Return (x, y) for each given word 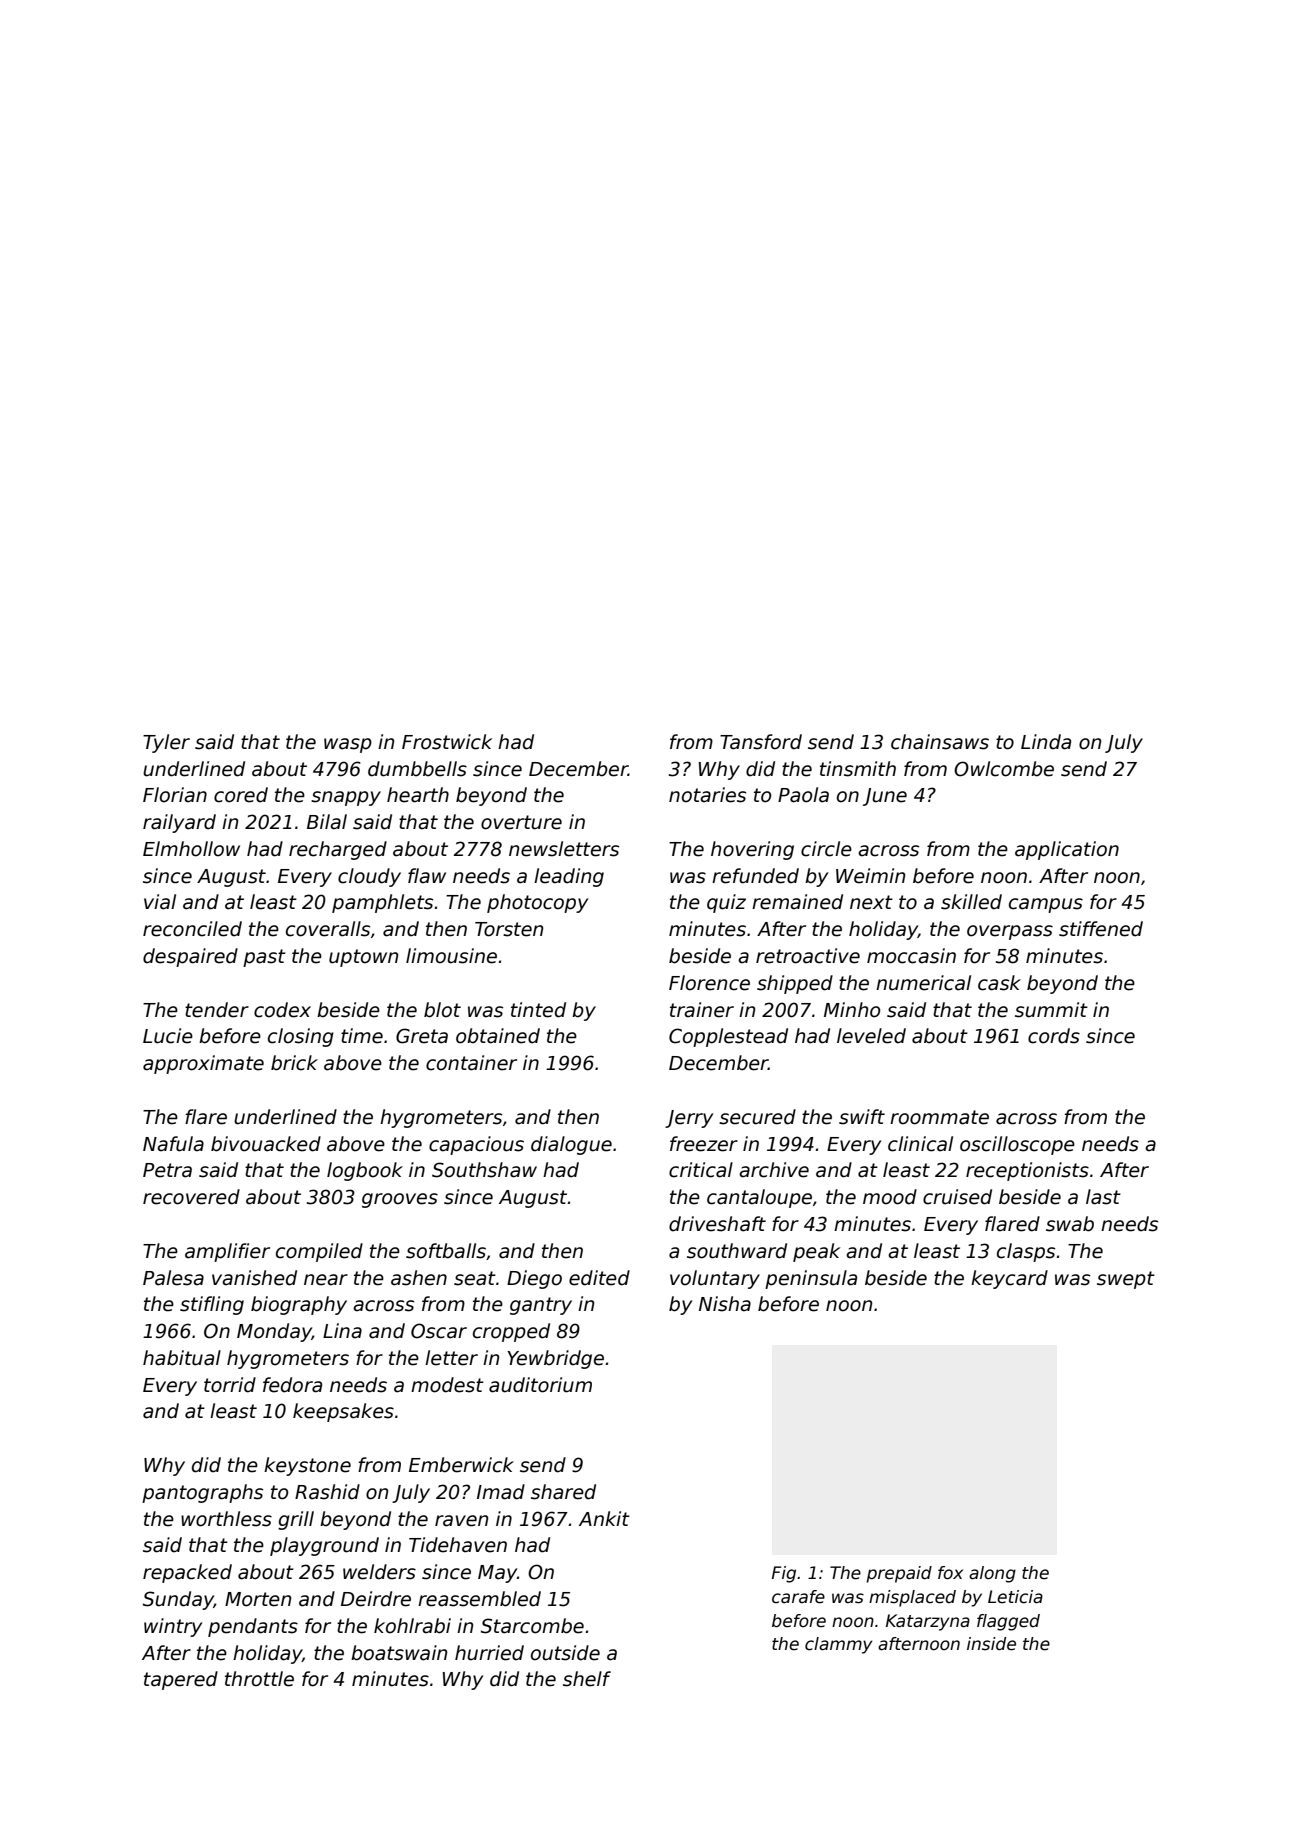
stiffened (1101, 929)
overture (521, 822)
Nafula (173, 1144)
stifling (212, 1305)
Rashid (327, 1492)
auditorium (540, 1385)
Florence (709, 983)
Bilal (327, 822)
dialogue (571, 1145)
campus (1046, 905)
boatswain (399, 1653)
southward (737, 1251)
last (1103, 1197)
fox (950, 1573)
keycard (1009, 1279)
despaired (190, 957)
